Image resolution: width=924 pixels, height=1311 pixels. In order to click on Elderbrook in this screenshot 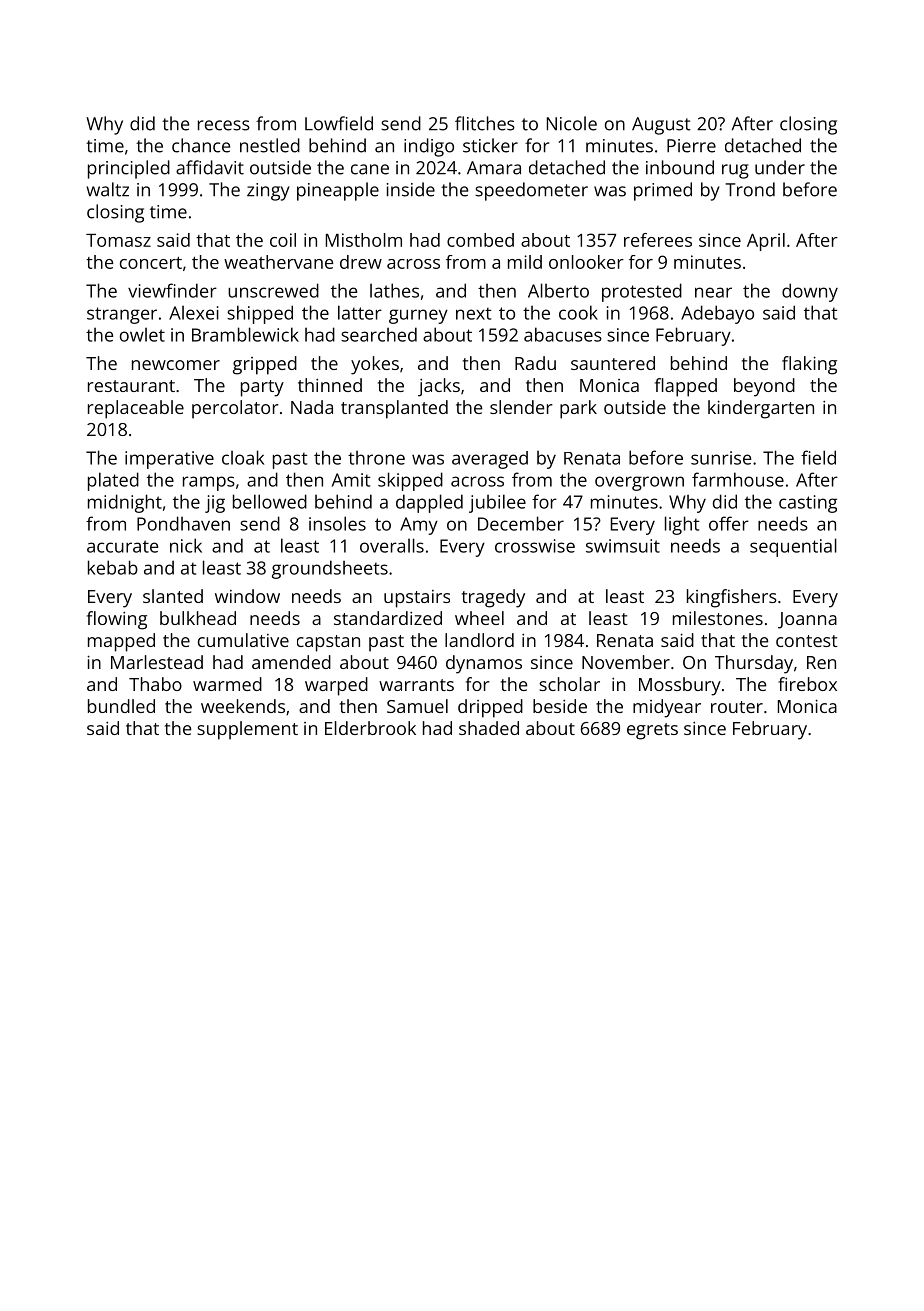, I will do `click(370, 728)`.
